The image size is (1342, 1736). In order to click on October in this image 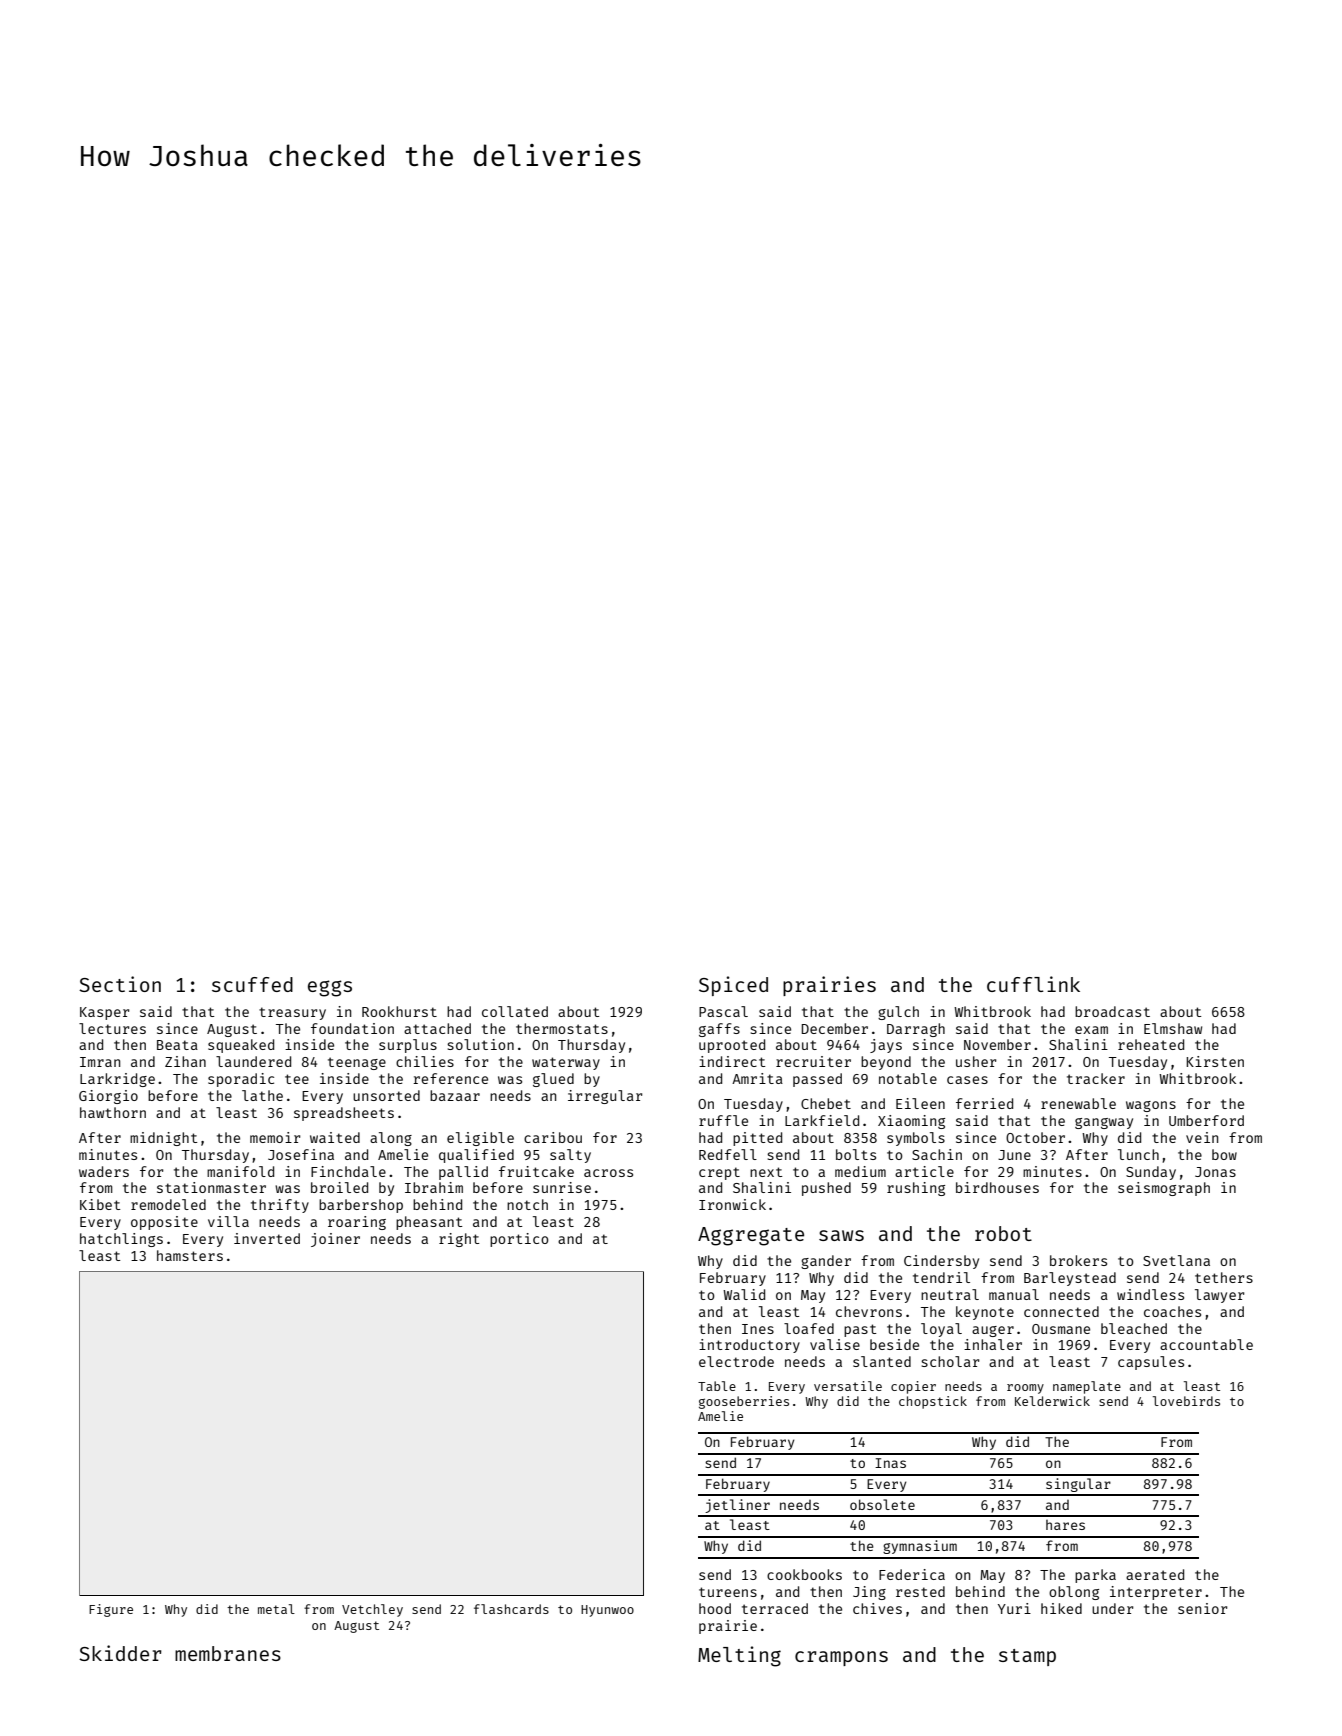, I will do `click(1035, 1137)`.
